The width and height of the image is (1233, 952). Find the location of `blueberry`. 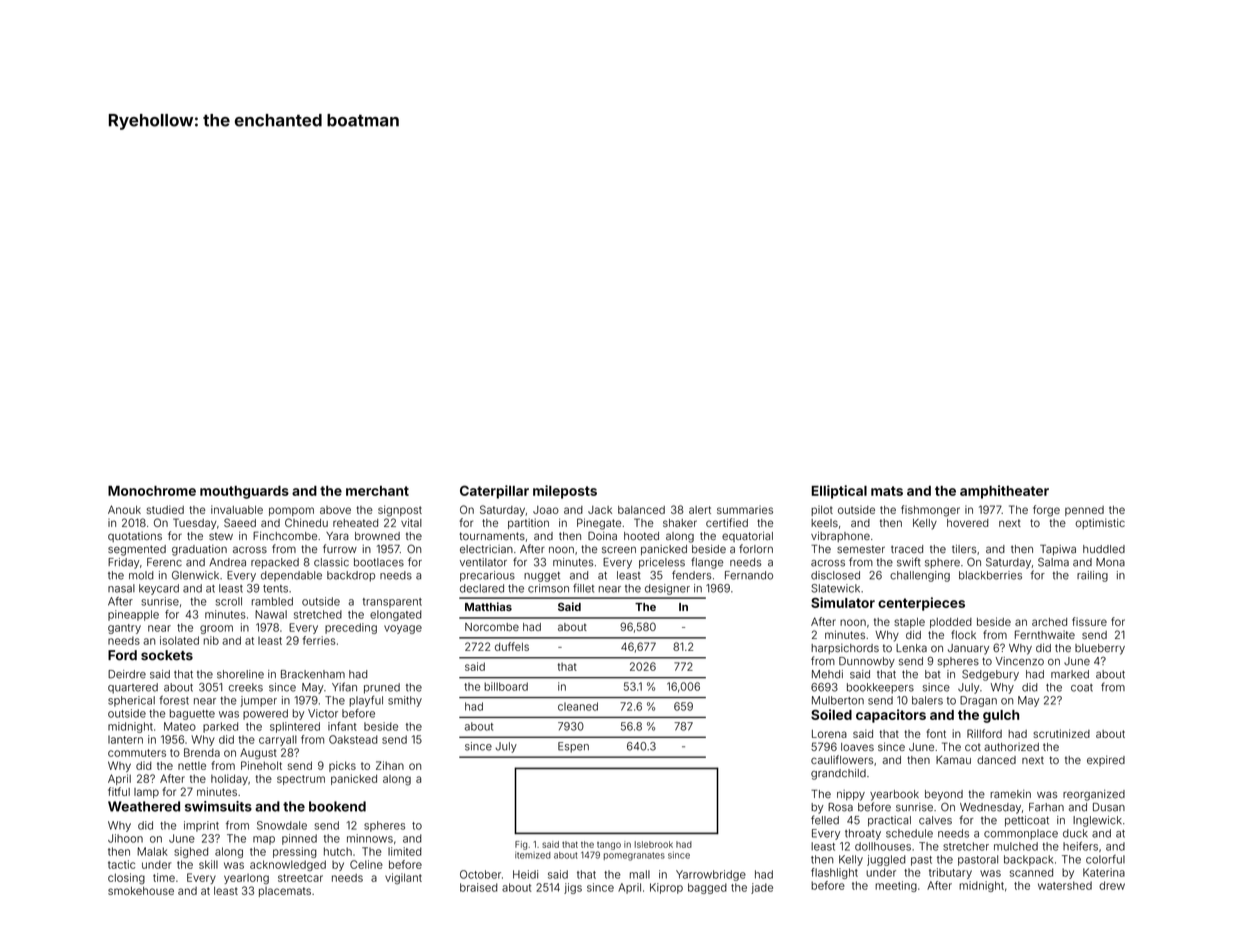

blueberry is located at coordinates (1100, 649).
